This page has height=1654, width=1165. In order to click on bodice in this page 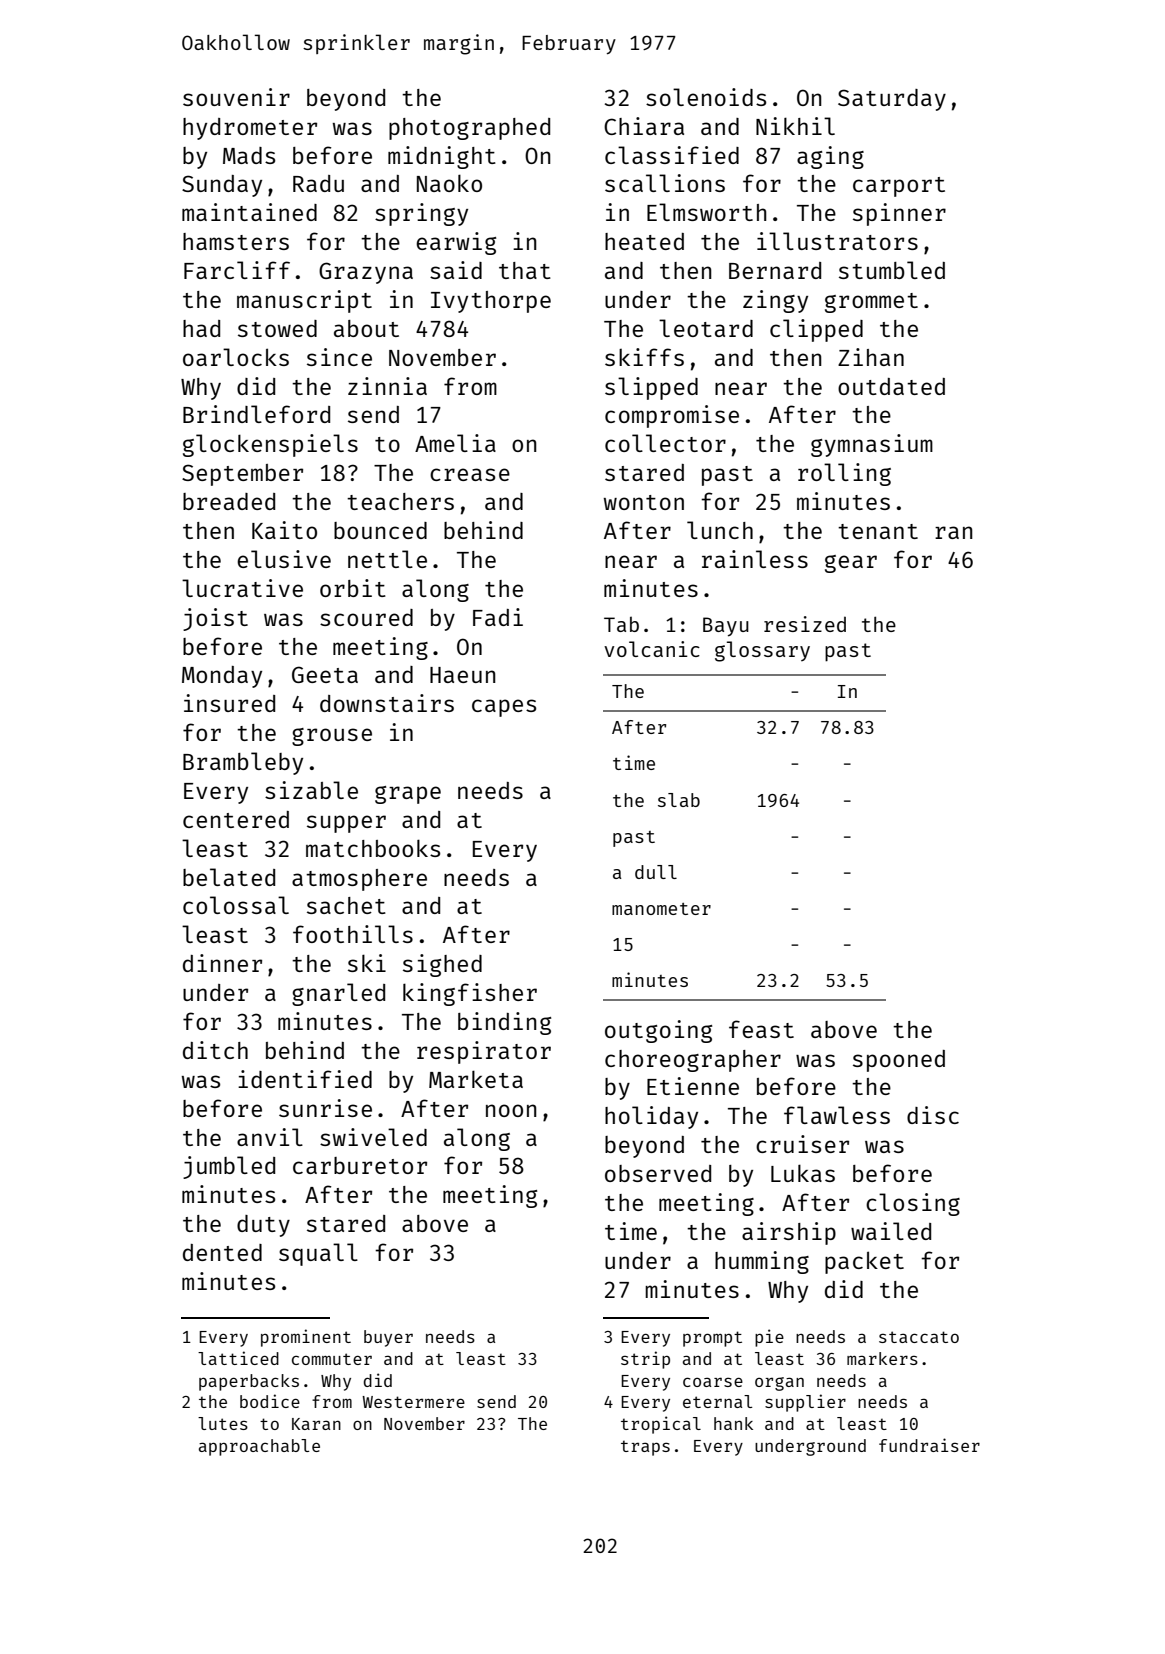, I will do `click(270, 1401)`.
